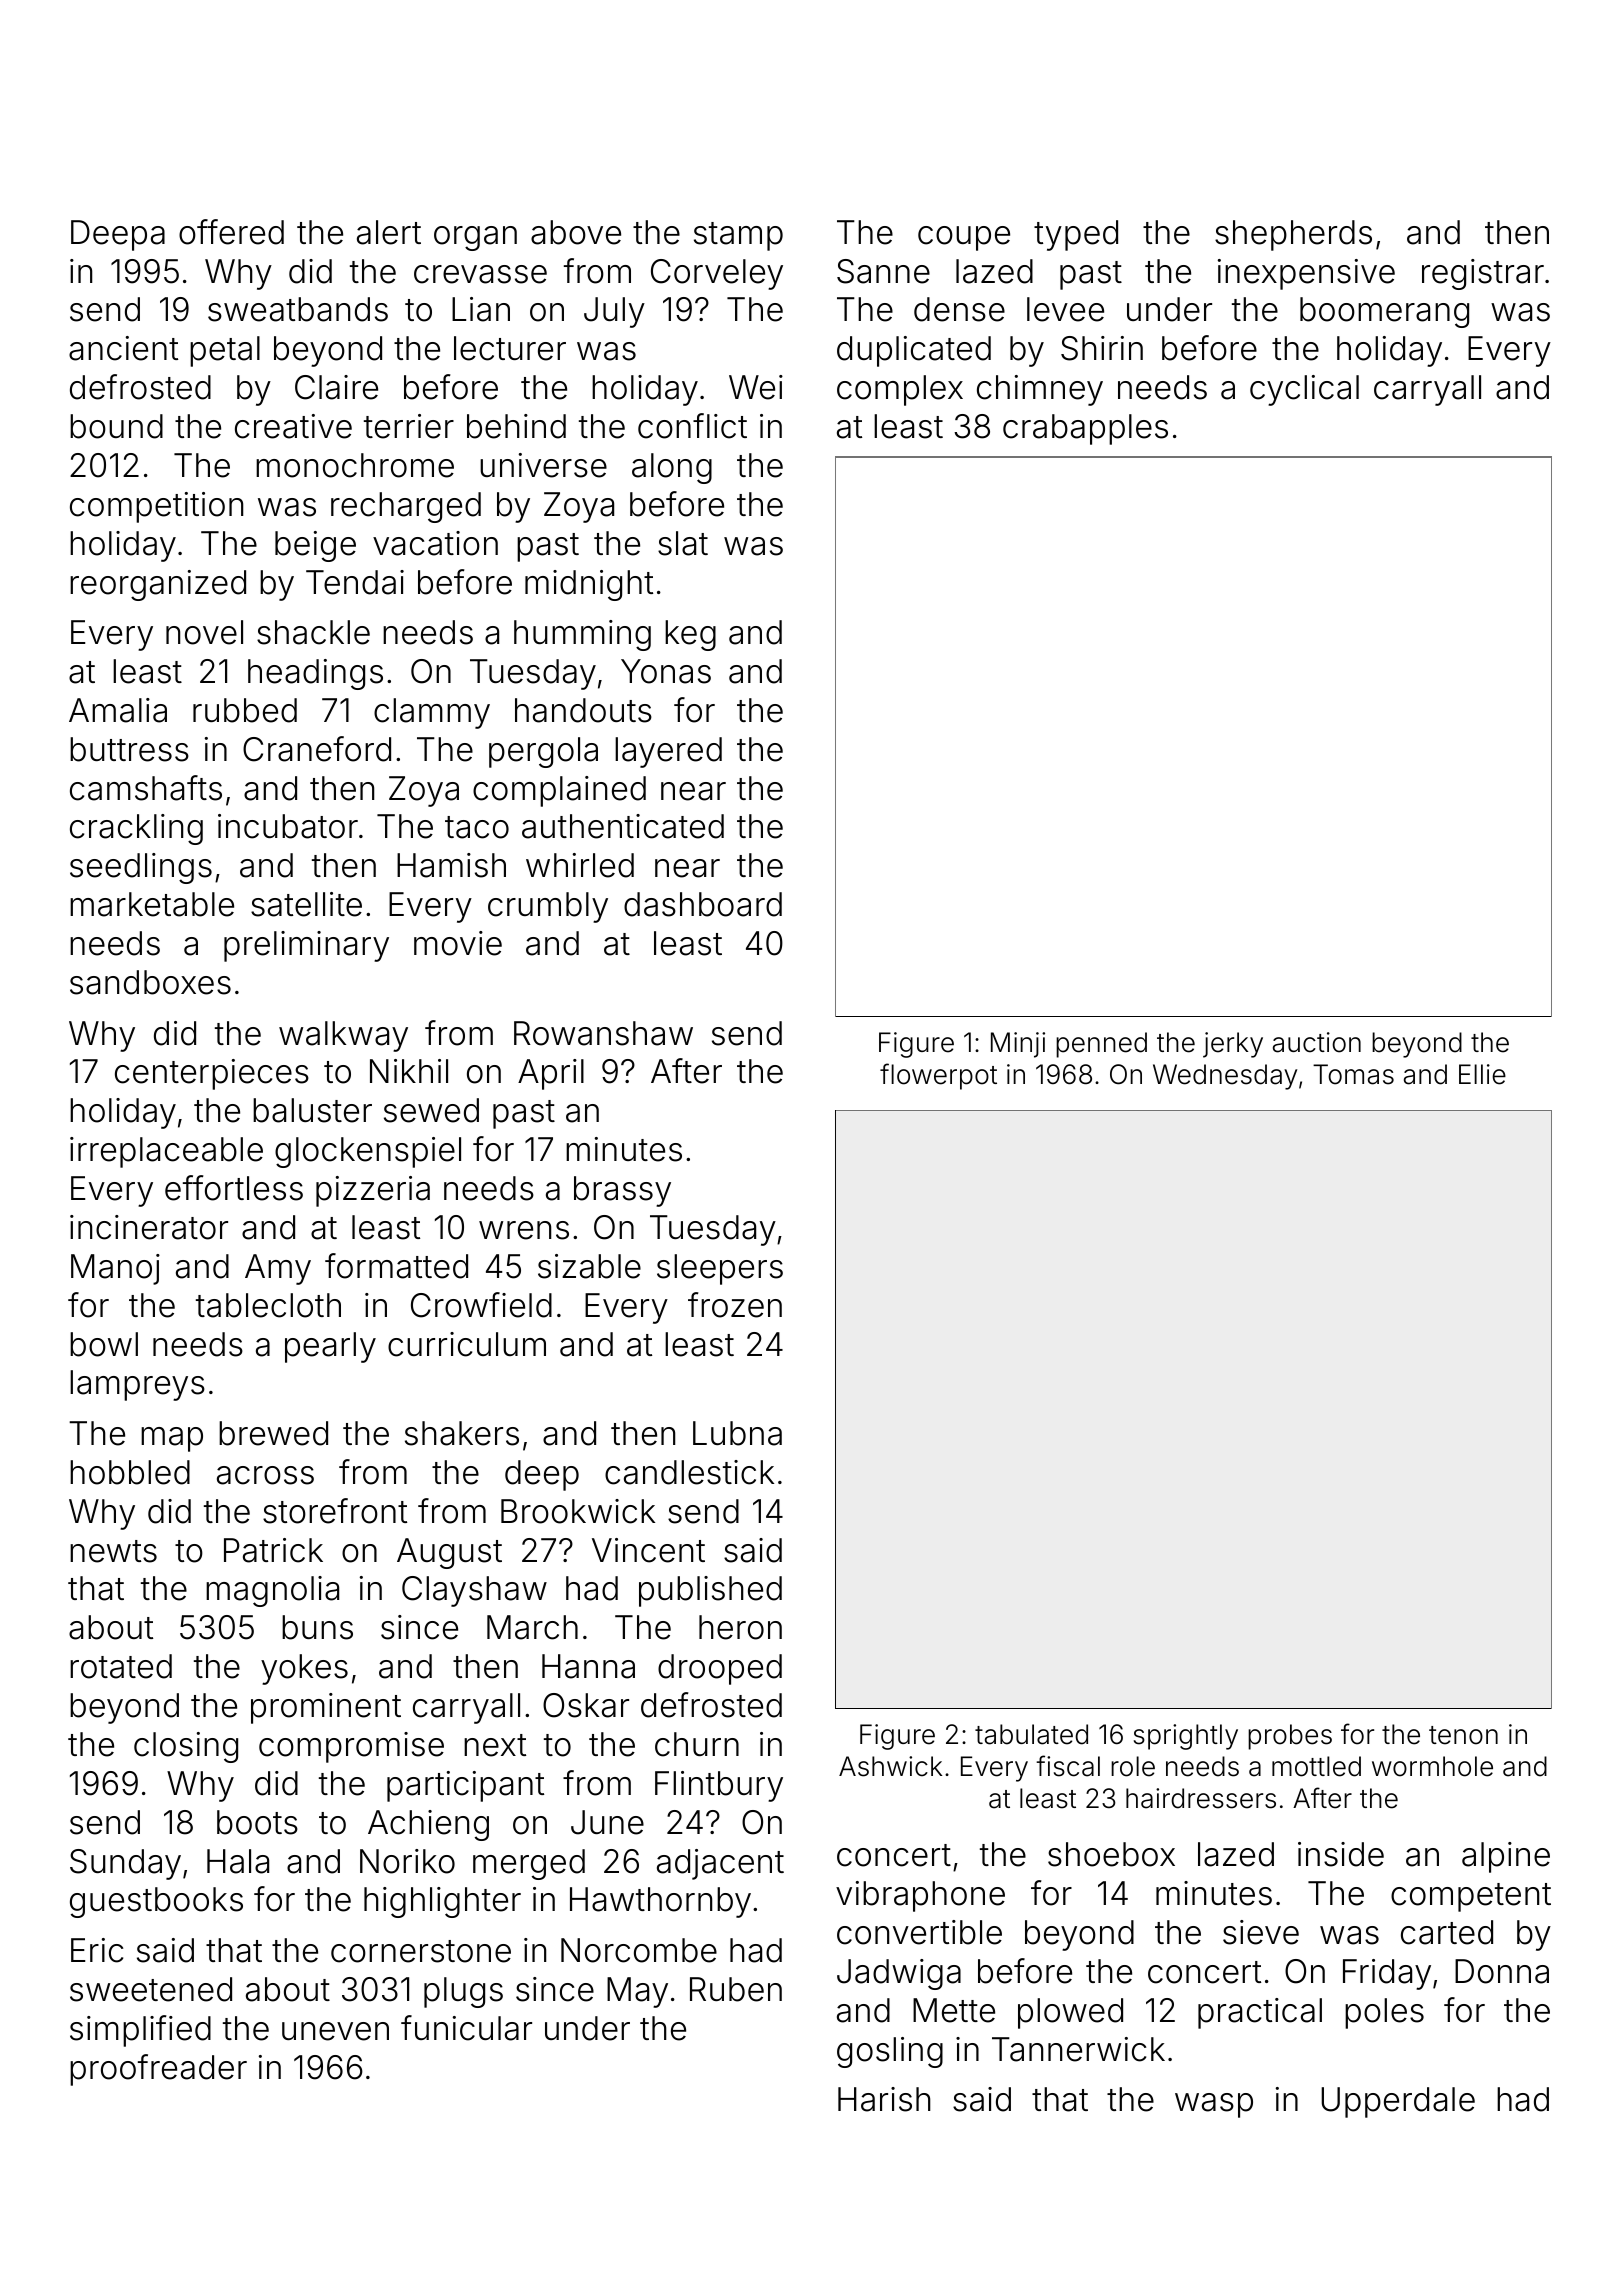  What do you see at coordinates (231, 232) in the document?
I see `offered` at bounding box center [231, 232].
